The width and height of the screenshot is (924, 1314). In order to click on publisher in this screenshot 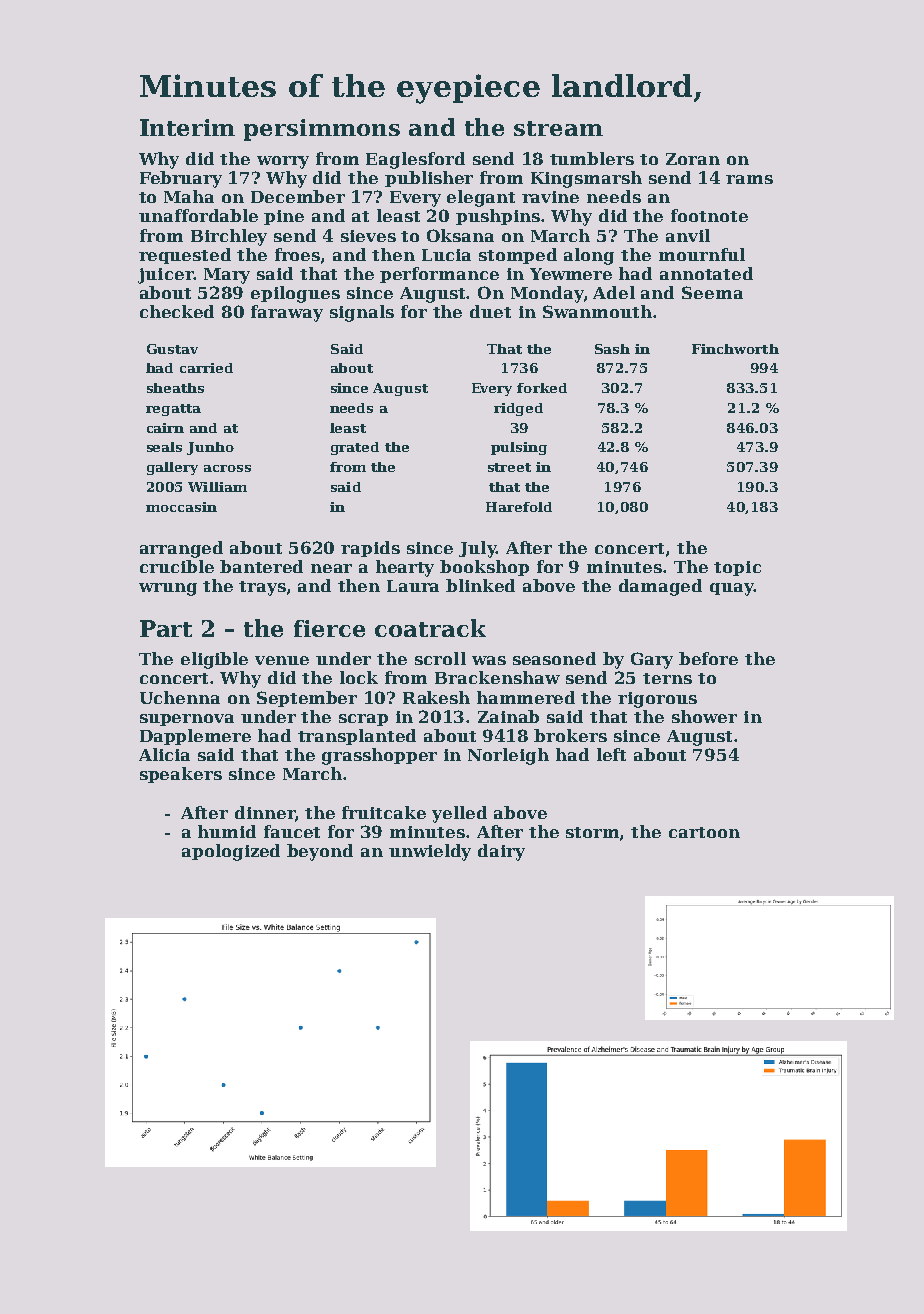, I will do `click(429, 179)`.
